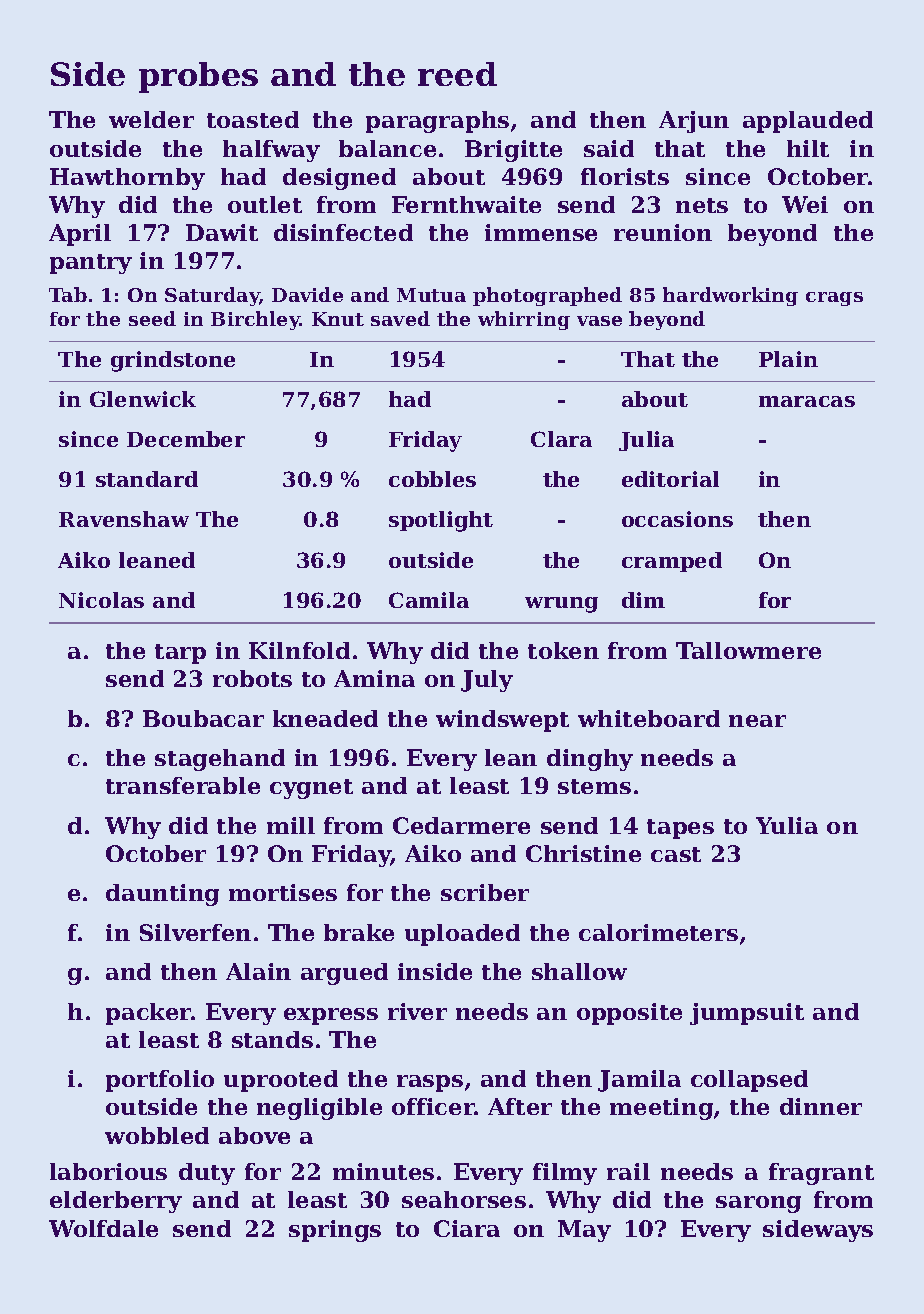  I want to click on whirring, so click(524, 320).
